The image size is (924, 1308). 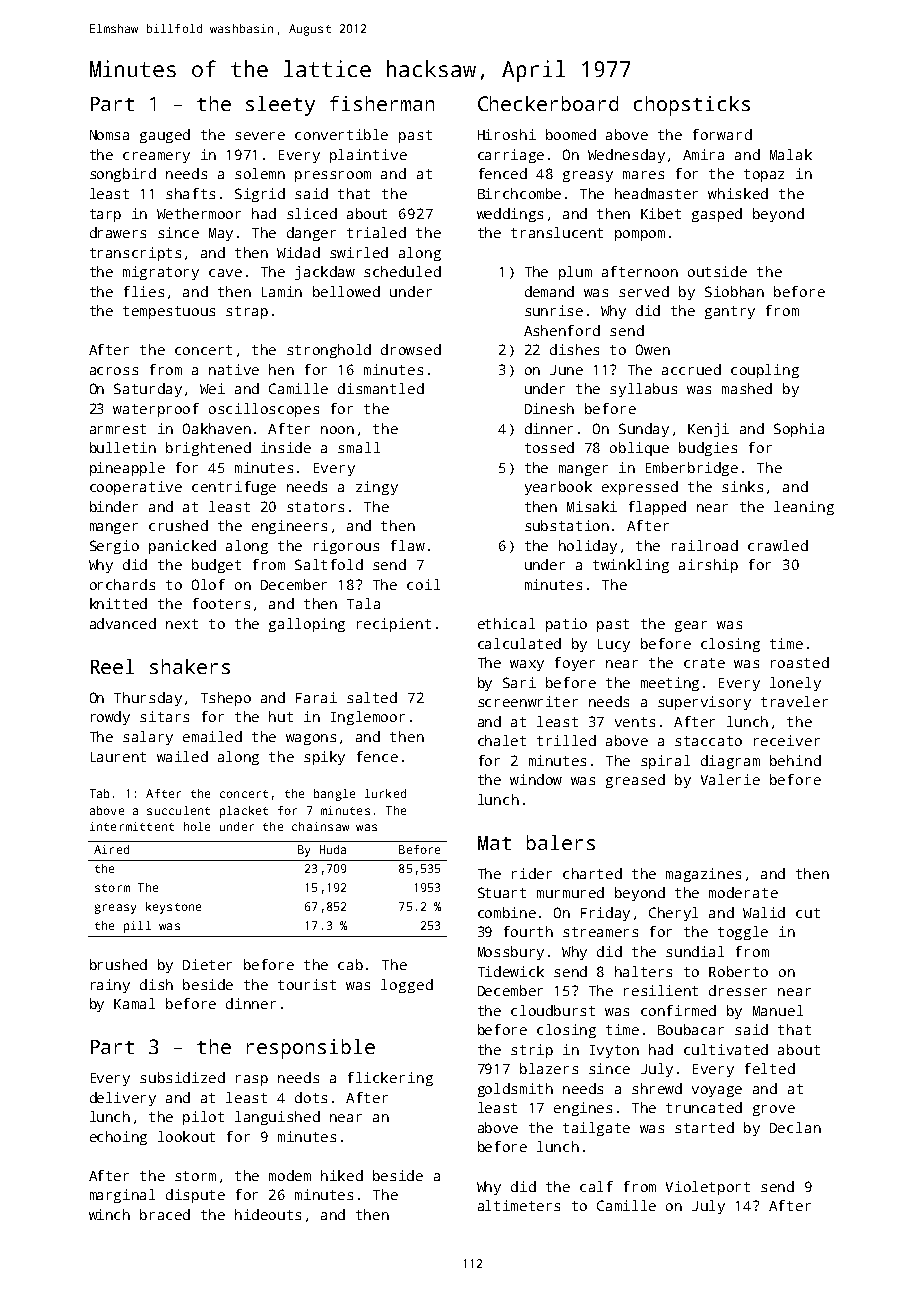 I want to click on fisherman, so click(x=382, y=103).
